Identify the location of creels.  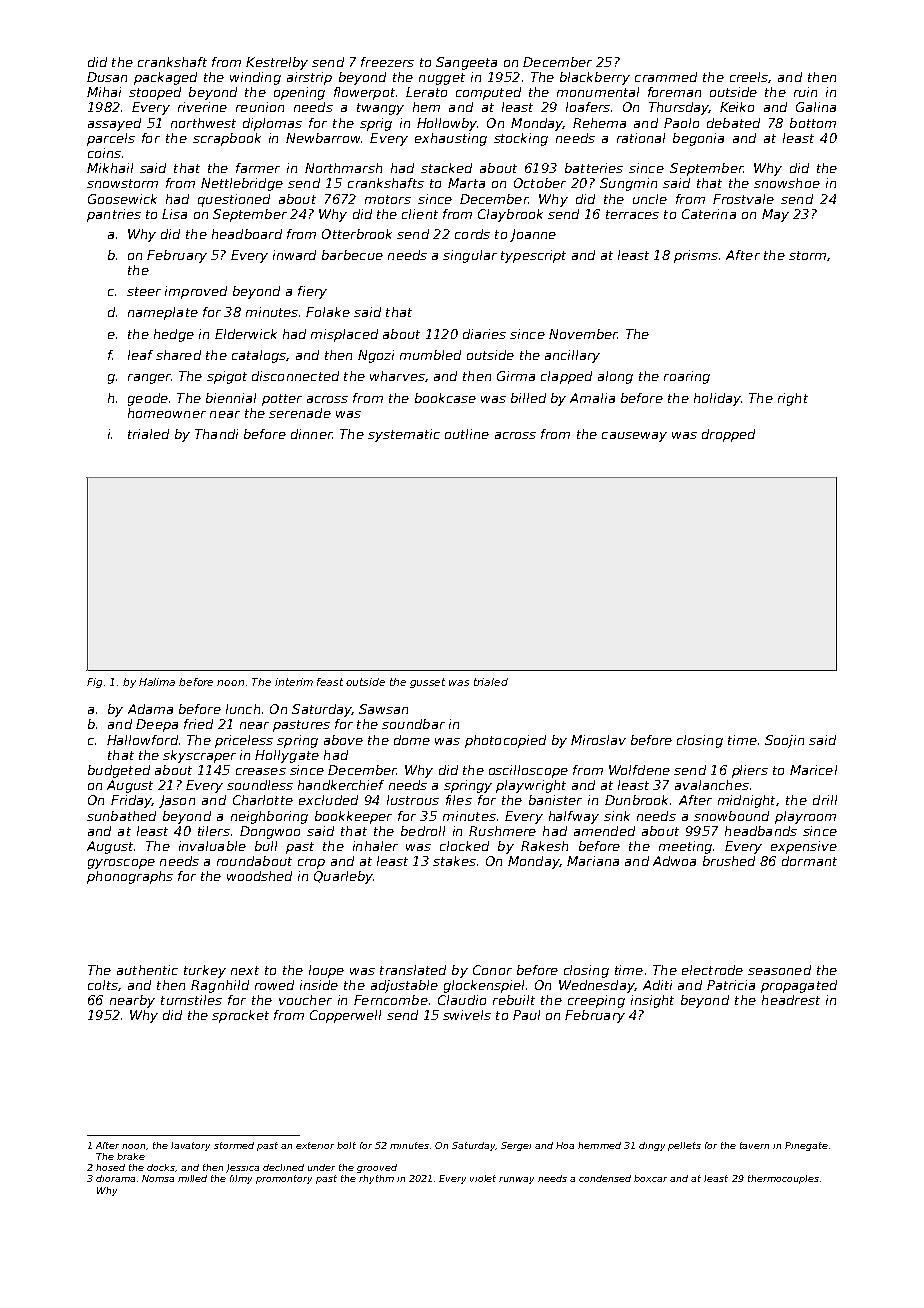
(749, 77).
